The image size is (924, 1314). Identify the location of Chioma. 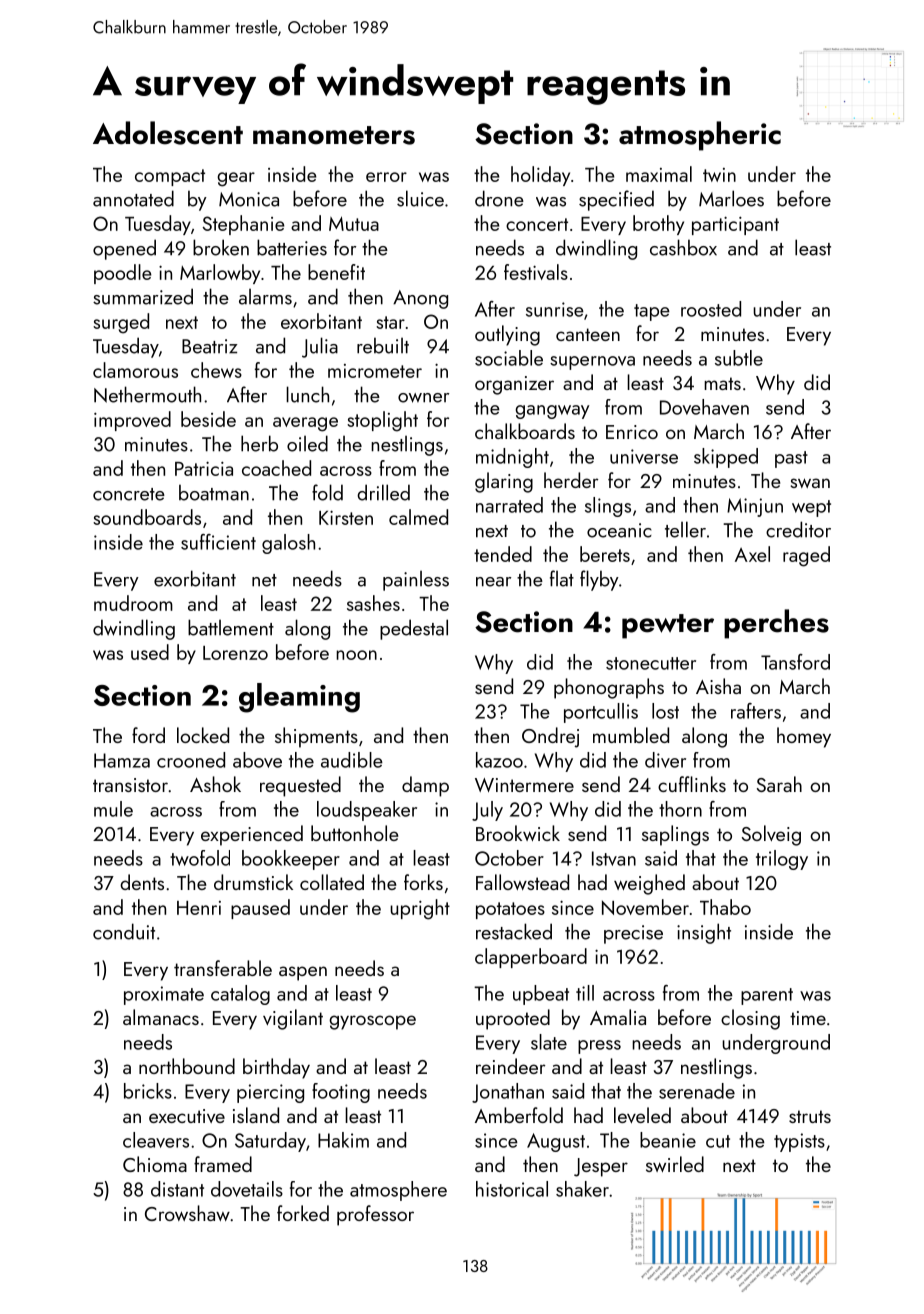
(155, 1164).
